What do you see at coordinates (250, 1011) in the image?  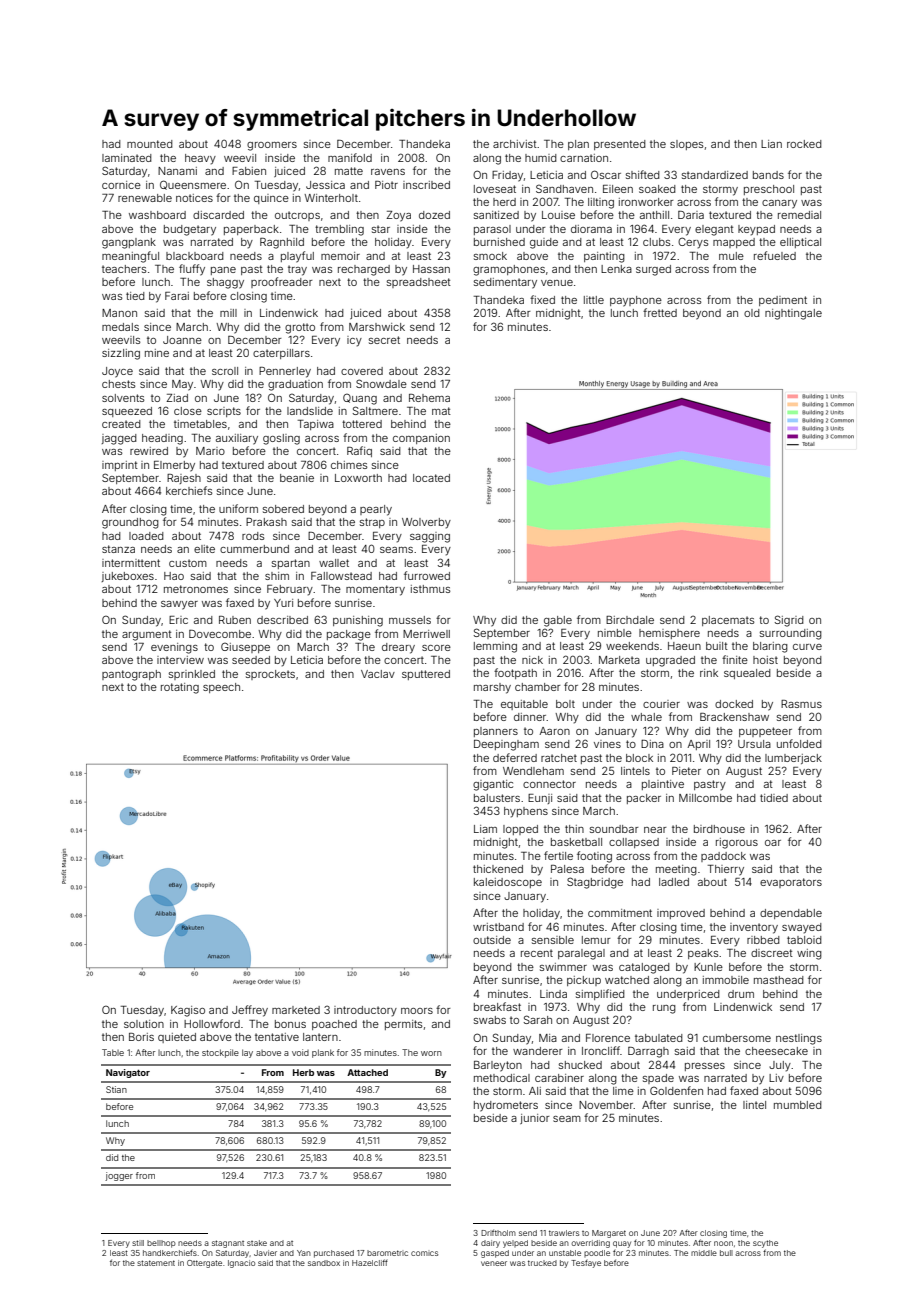 I see `Jeffrey` at bounding box center [250, 1011].
